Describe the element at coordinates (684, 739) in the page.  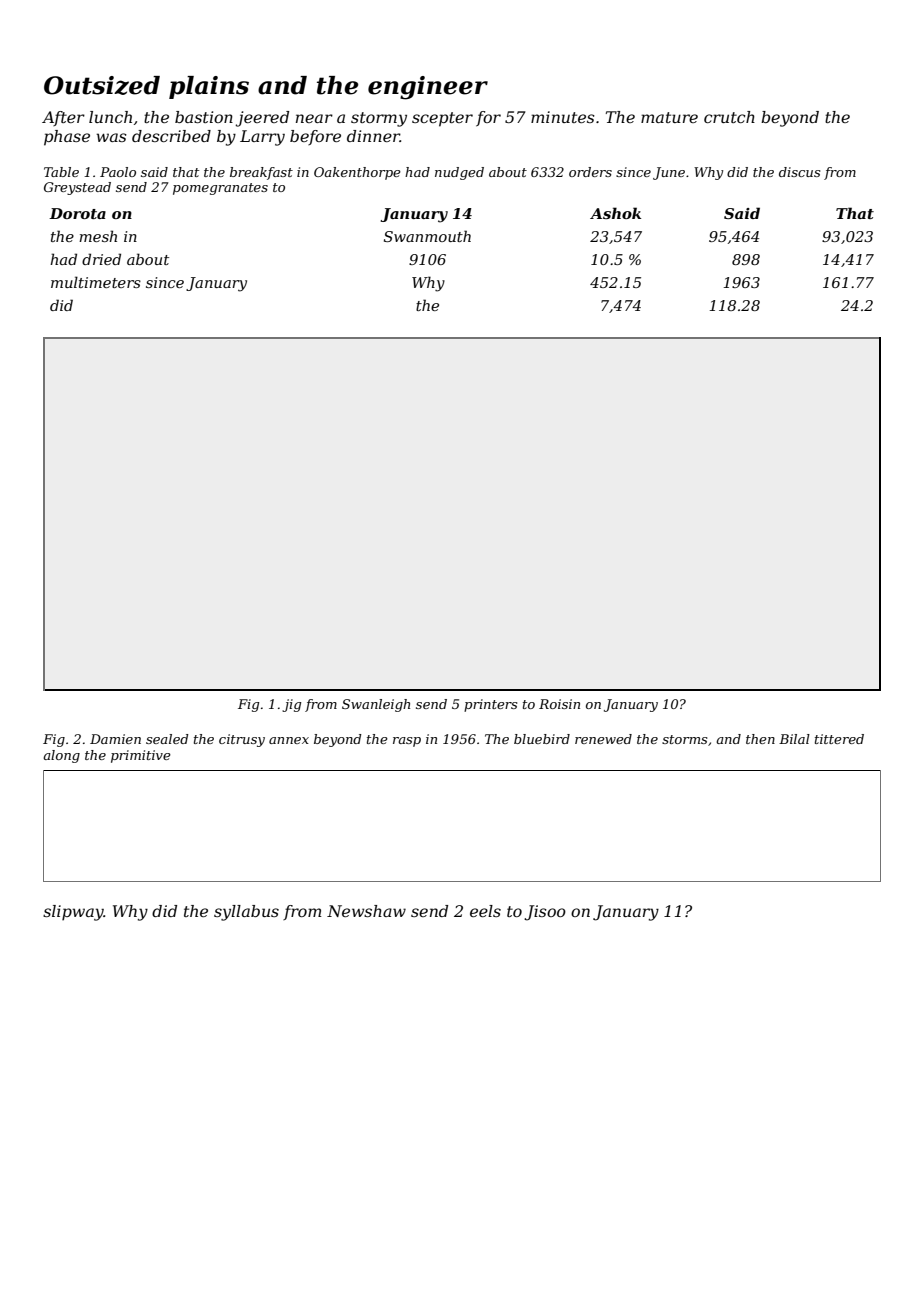
I see `storms` at that location.
